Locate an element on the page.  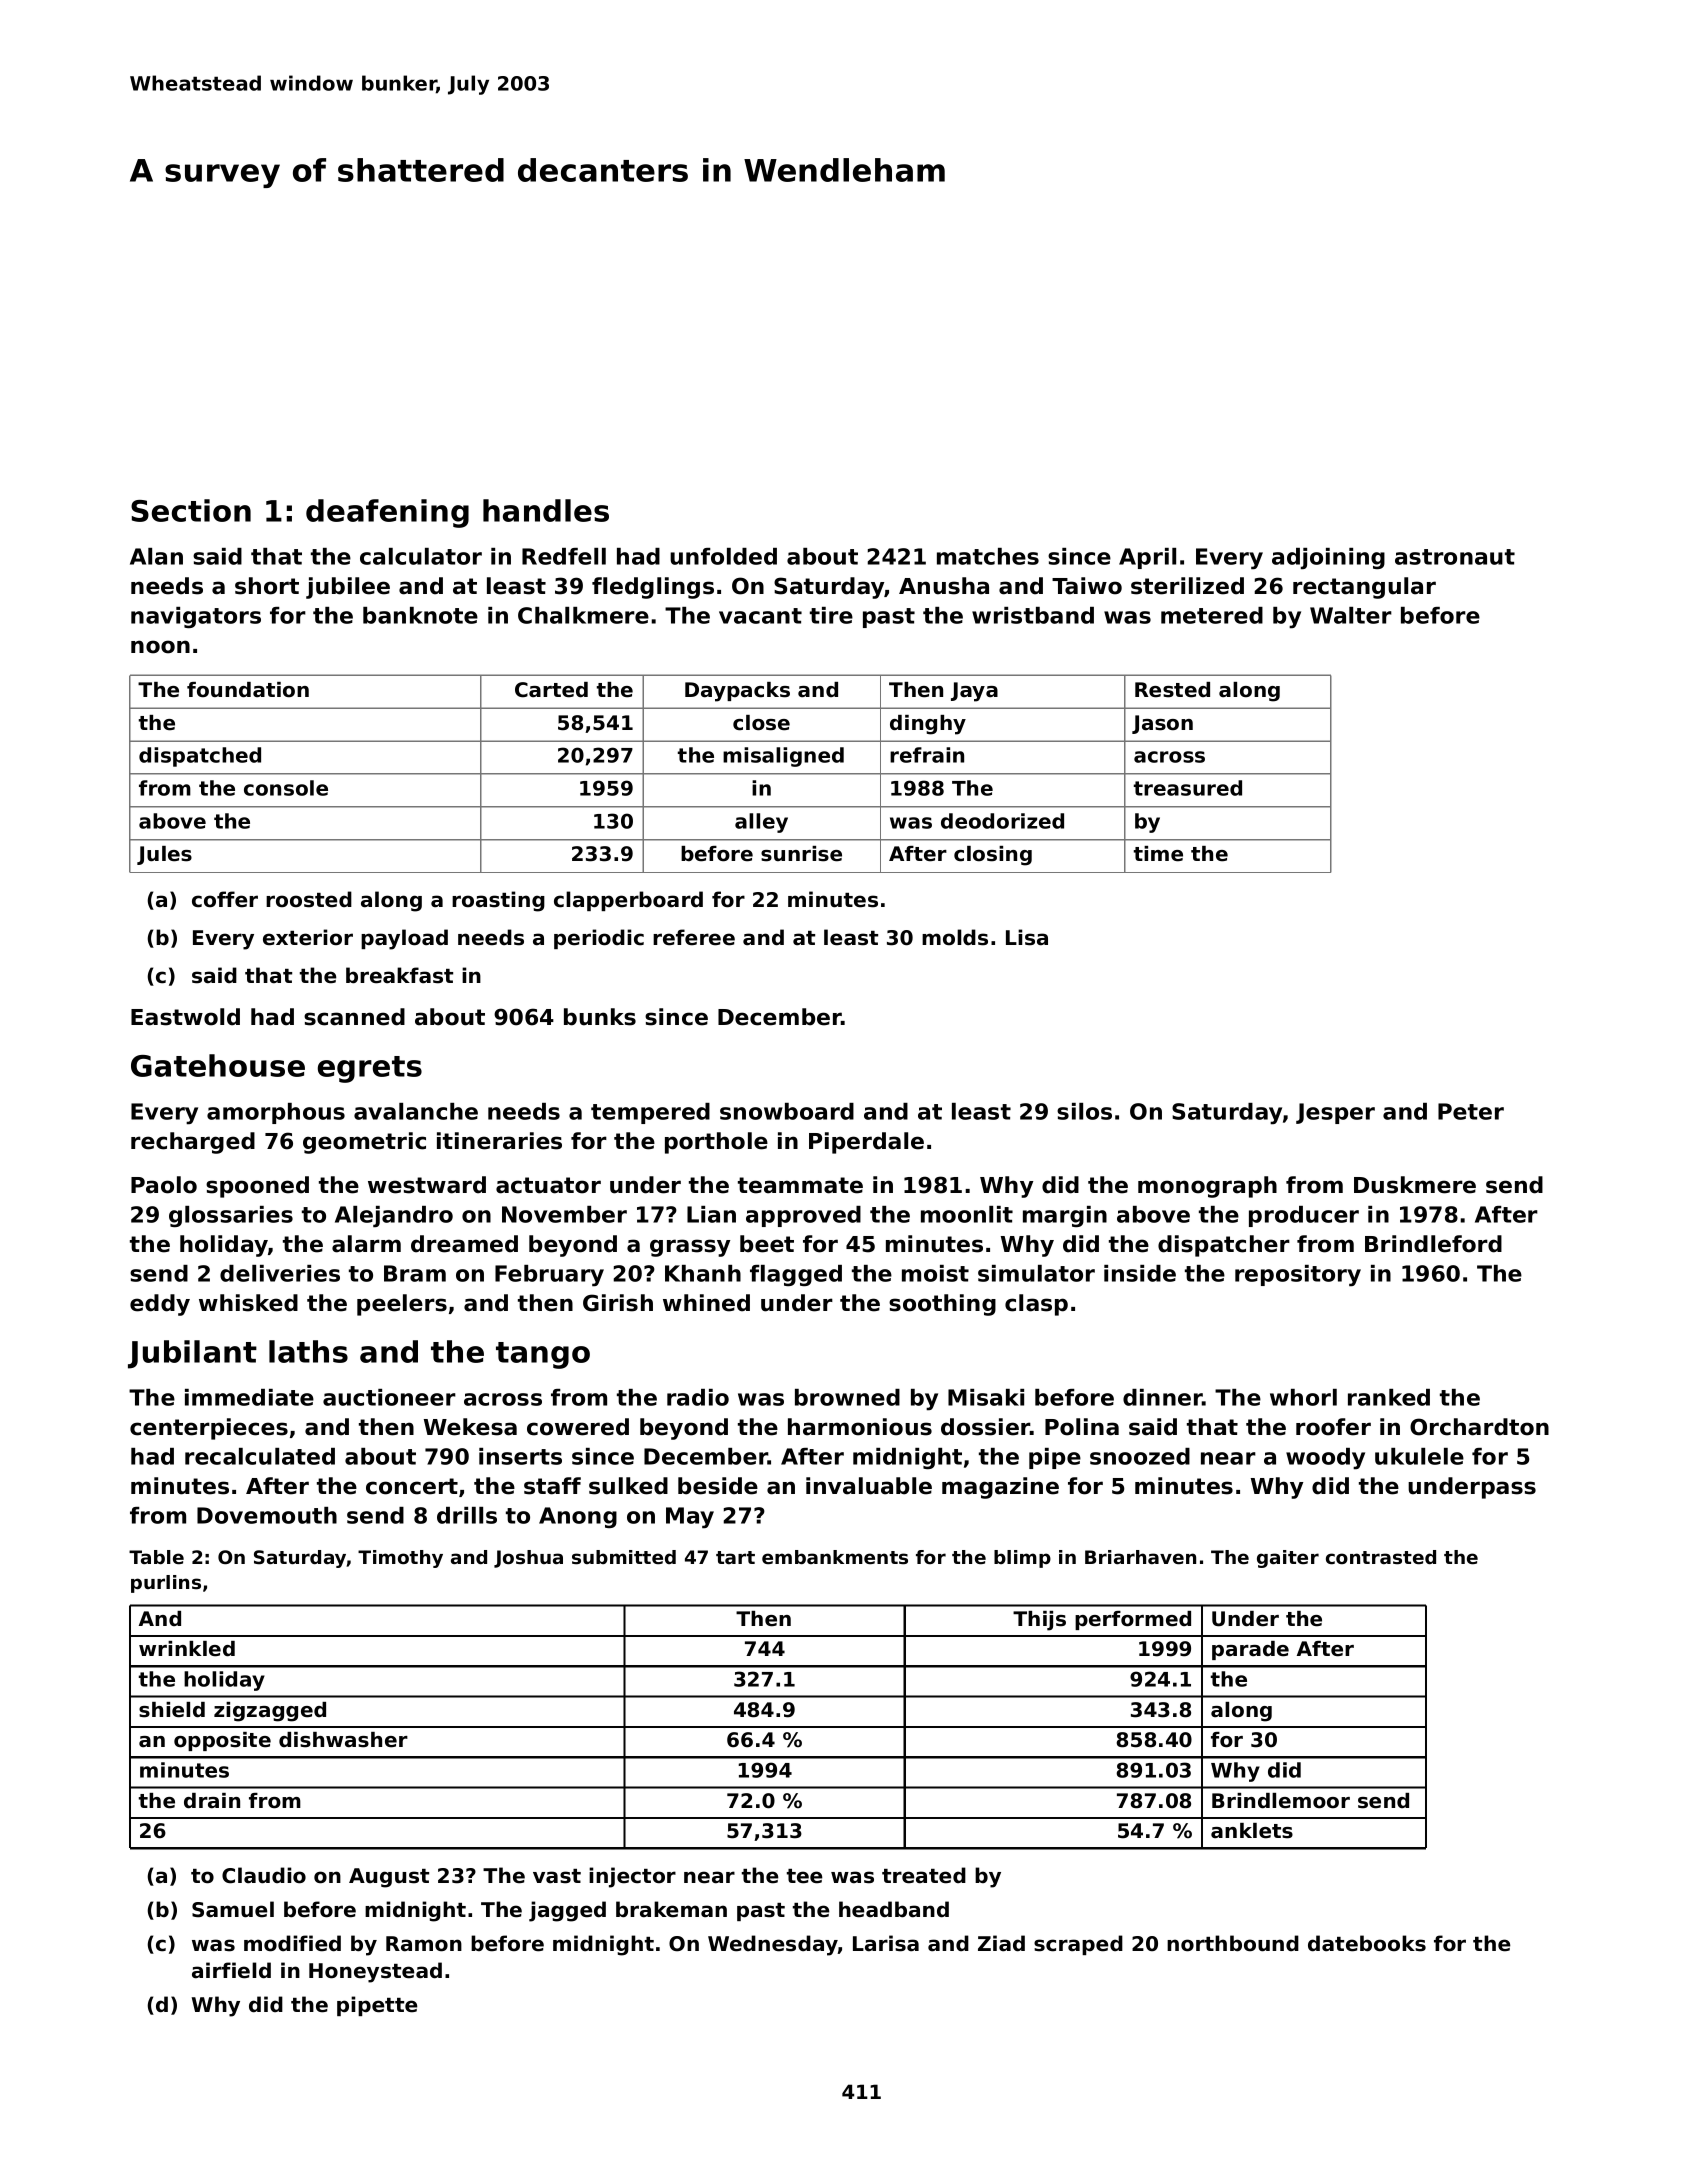
Brindleford is located at coordinates (1433, 1244).
